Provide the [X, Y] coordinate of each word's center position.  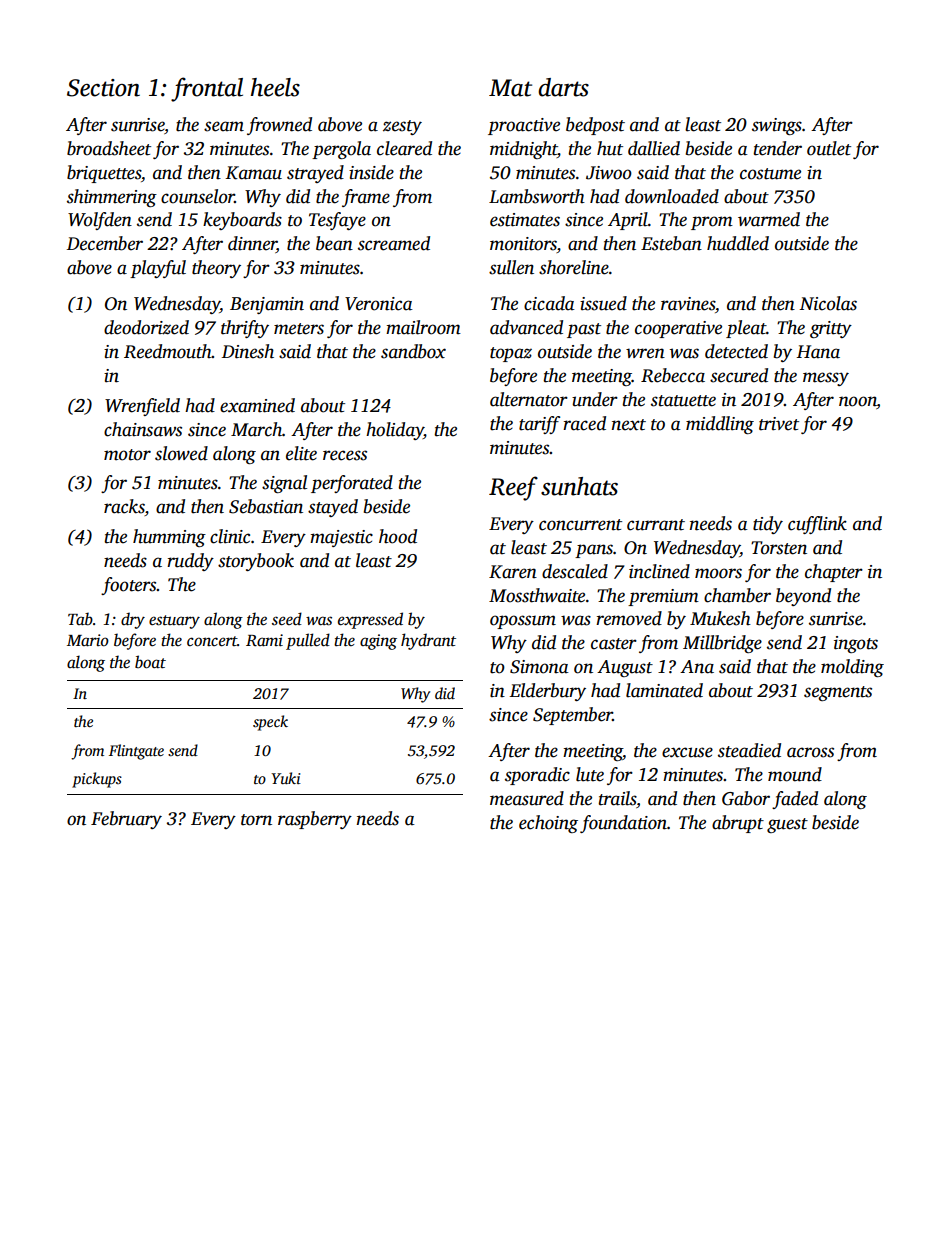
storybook [256, 562]
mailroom [423, 327]
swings [777, 126]
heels [275, 87]
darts [563, 87]
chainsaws [143, 429]
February [126, 820]
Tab [80, 619]
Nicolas [828, 303]
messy [826, 379]
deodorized [146, 327]
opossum [523, 622]
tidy [768, 525]
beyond [803, 597]
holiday [395, 431]
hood [398, 536]
